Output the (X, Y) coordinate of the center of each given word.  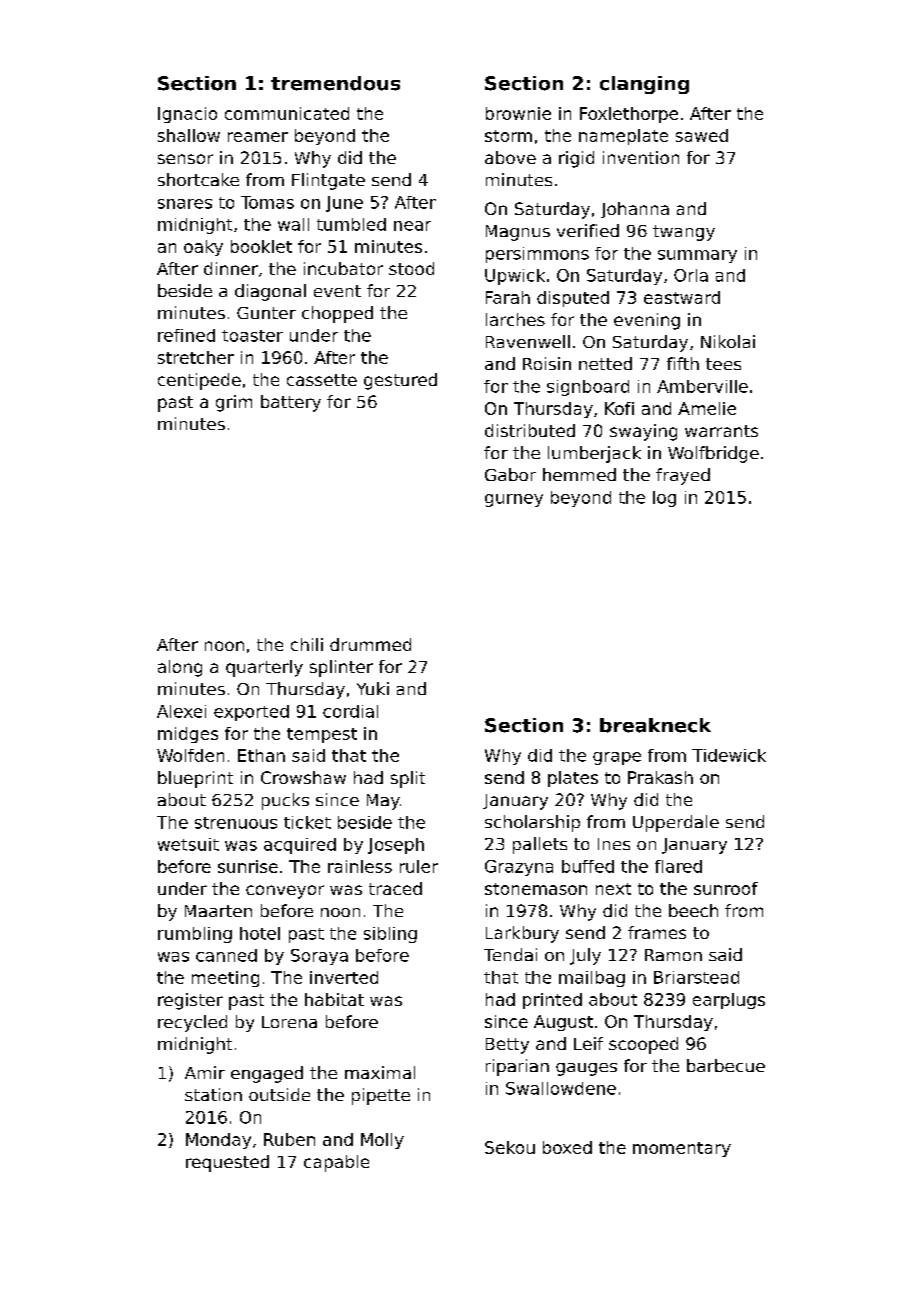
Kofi (619, 408)
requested (227, 1163)
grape (617, 758)
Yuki (373, 688)
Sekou (510, 1147)
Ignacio (187, 115)
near (412, 226)
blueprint (195, 779)
